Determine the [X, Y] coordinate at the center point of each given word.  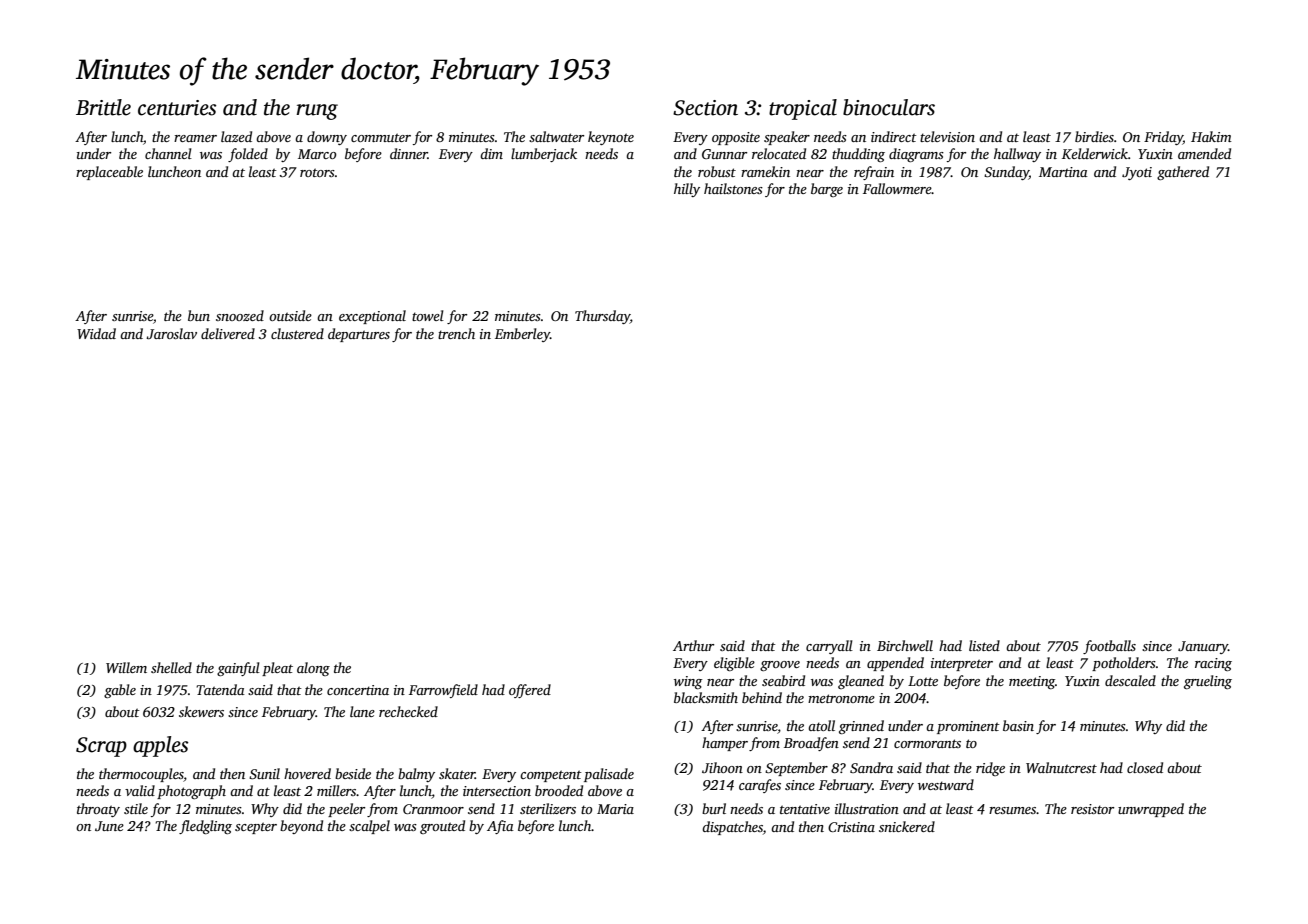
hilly [687, 190]
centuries [177, 108]
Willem [126, 667]
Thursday [602, 317]
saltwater [556, 136]
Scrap [101, 747]
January [1203, 647]
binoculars [889, 107]
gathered [1183, 173]
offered [530, 691]
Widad [96, 333]
